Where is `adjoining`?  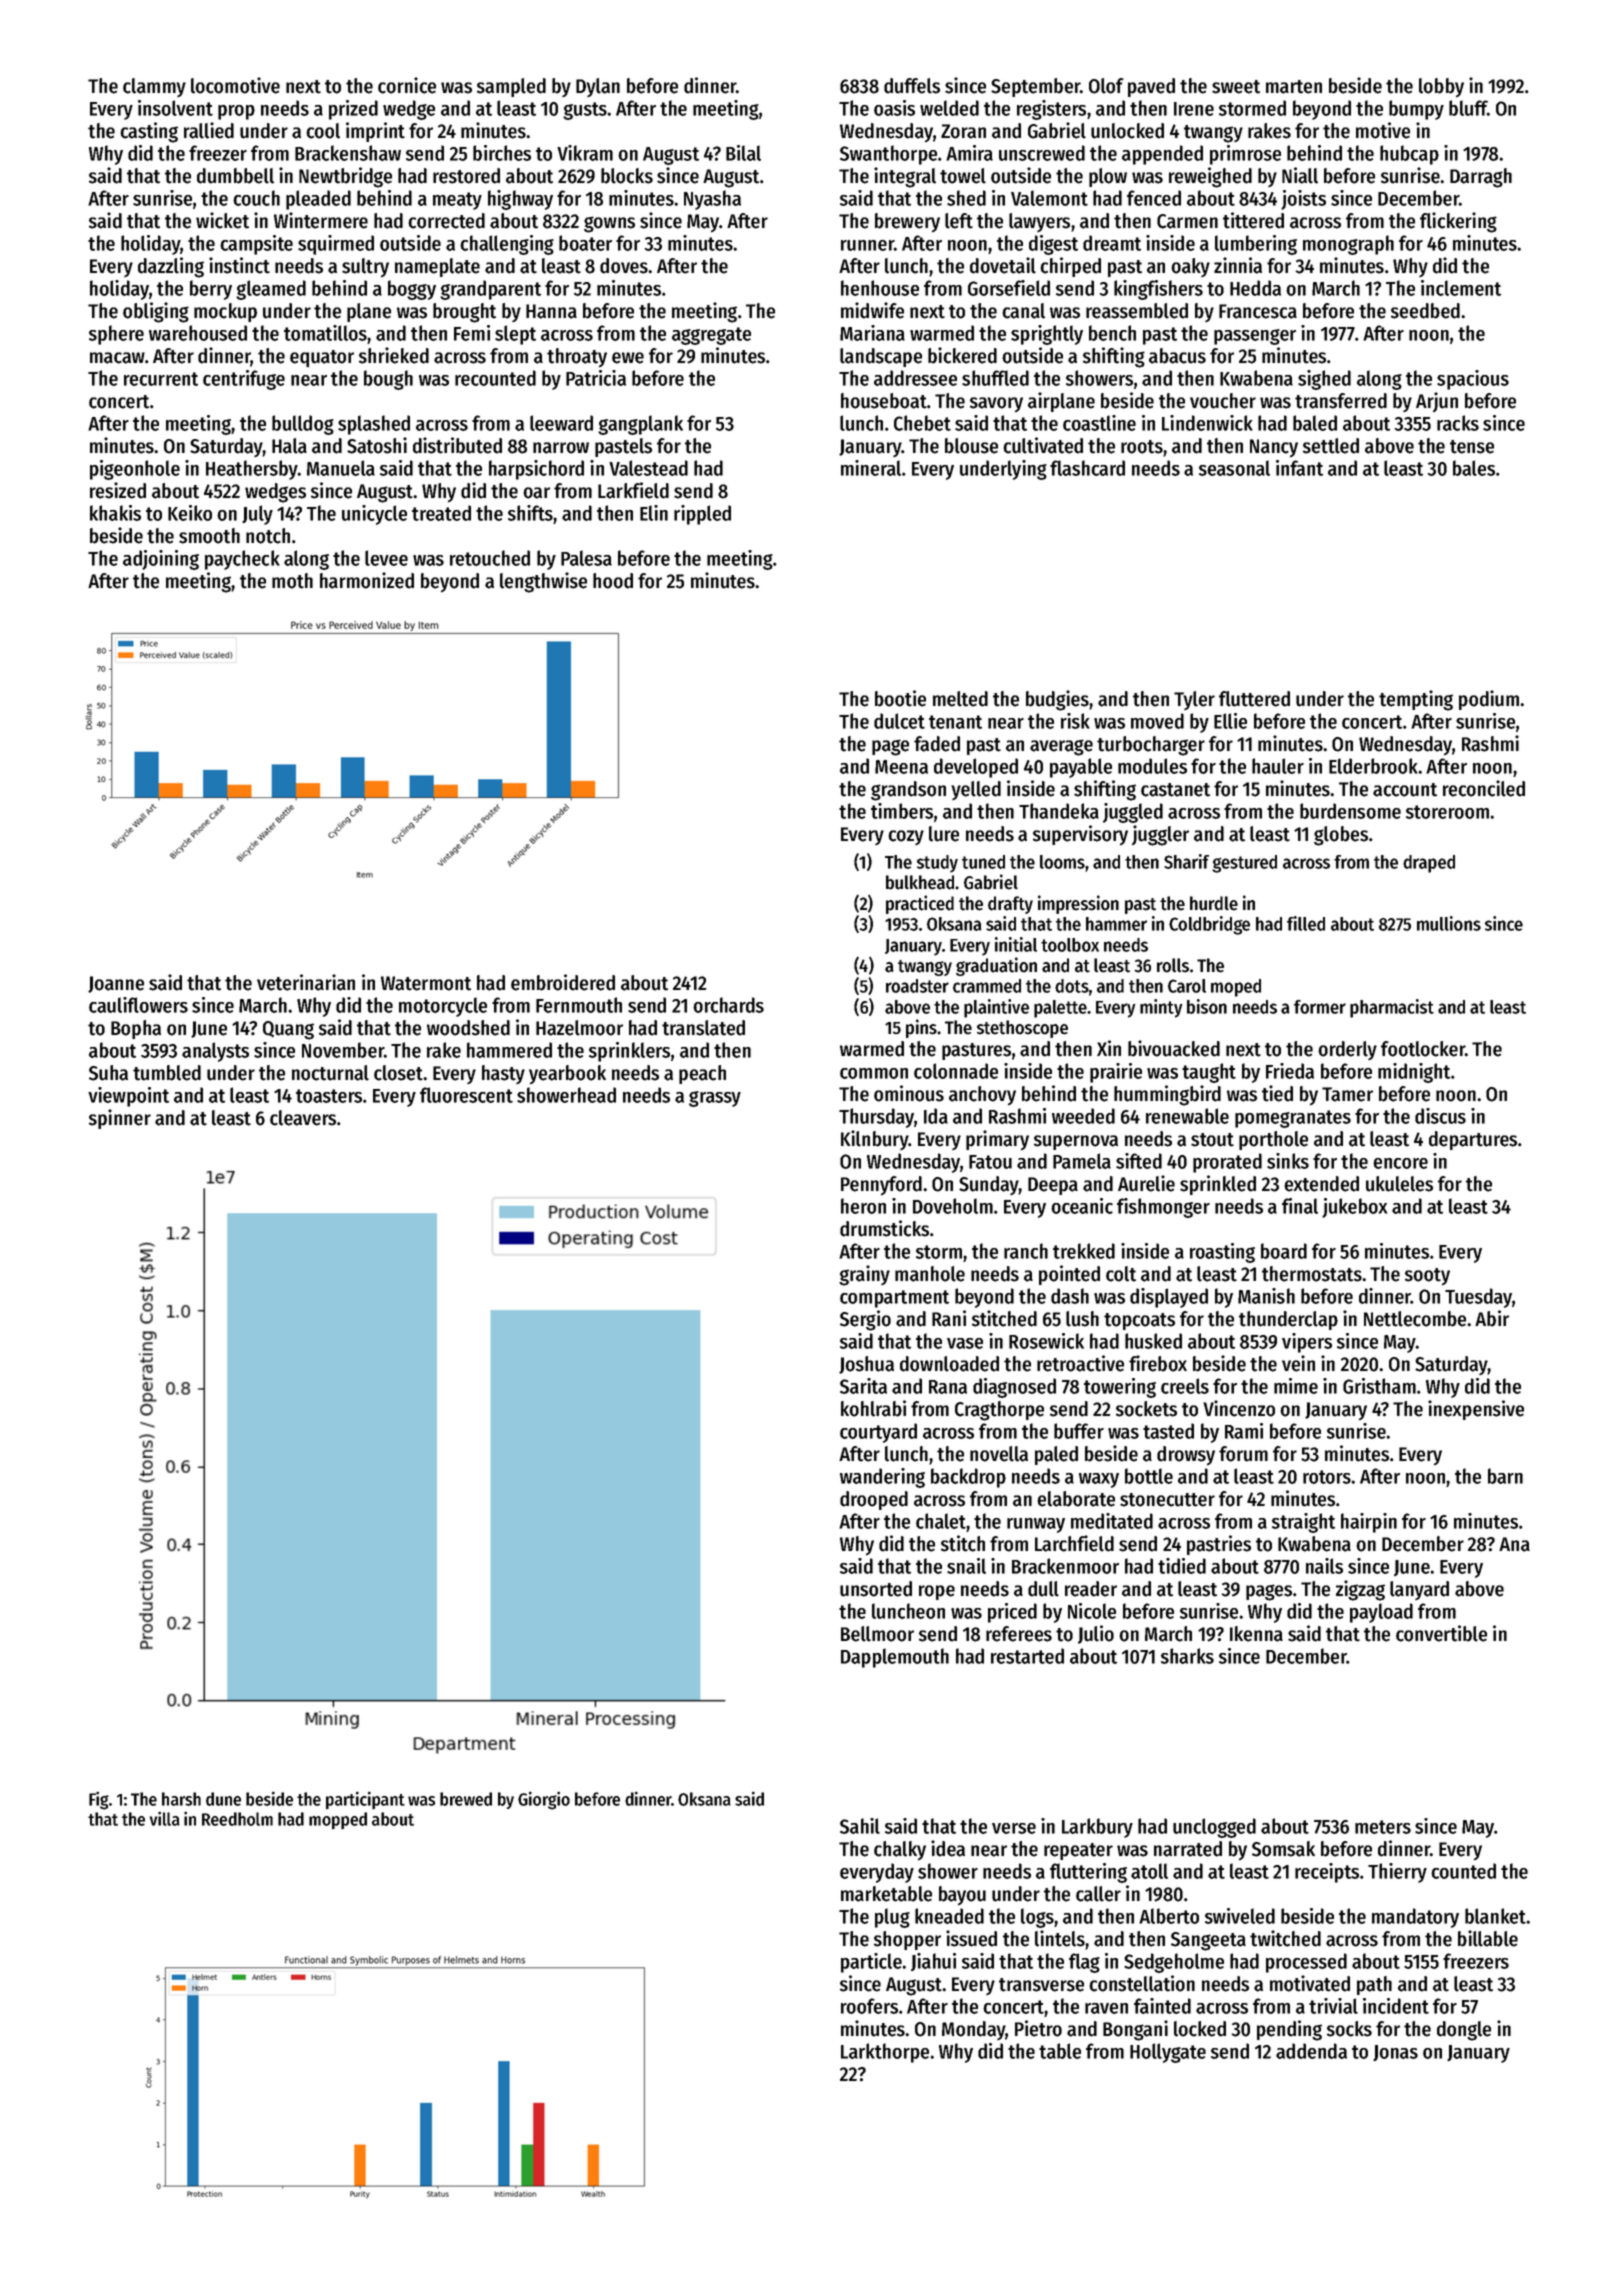
adjoining is located at coordinates (161, 560).
